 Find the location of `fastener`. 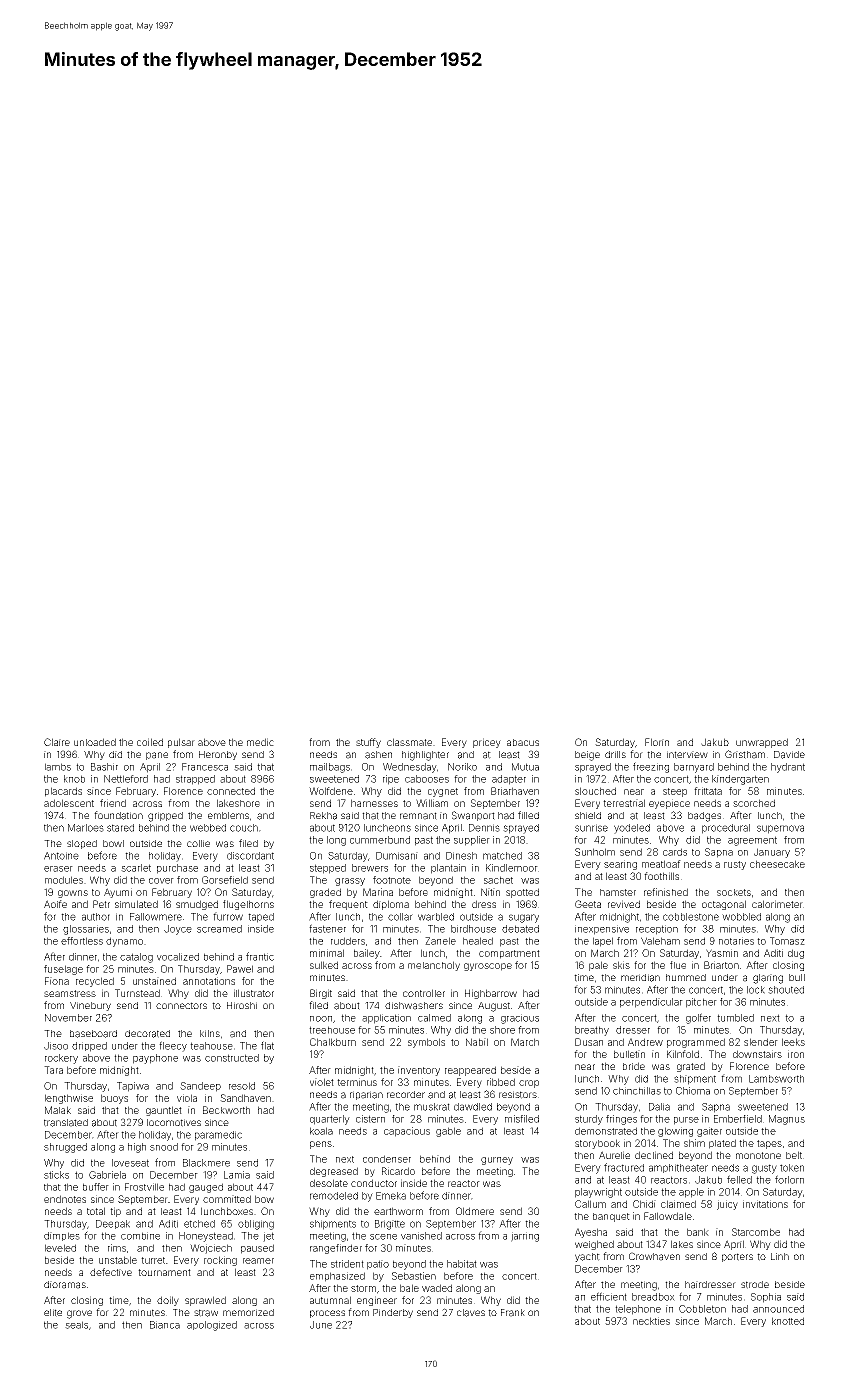

fastener is located at coordinates (327, 928).
